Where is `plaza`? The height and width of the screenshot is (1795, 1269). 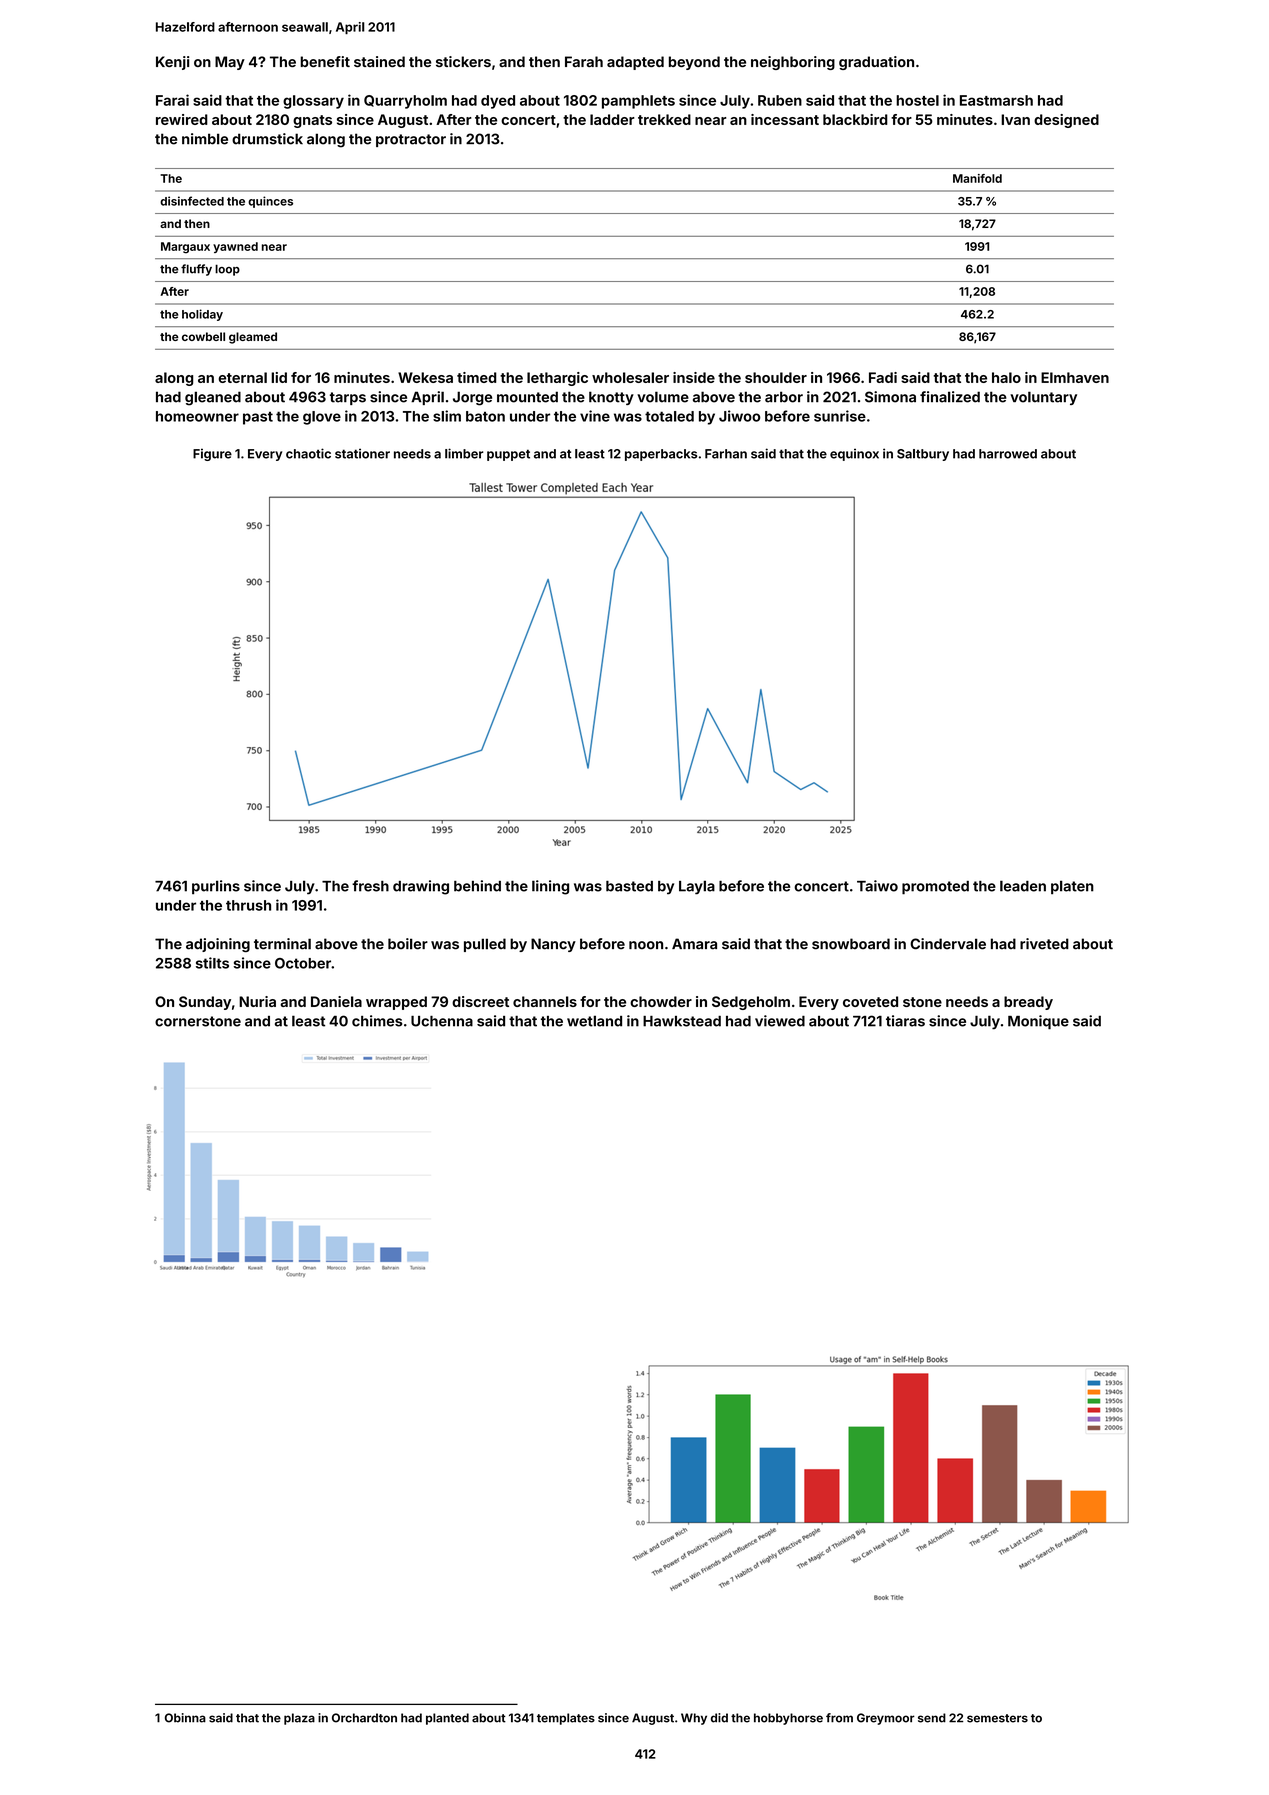
plaza is located at coordinates (299, 1719).
